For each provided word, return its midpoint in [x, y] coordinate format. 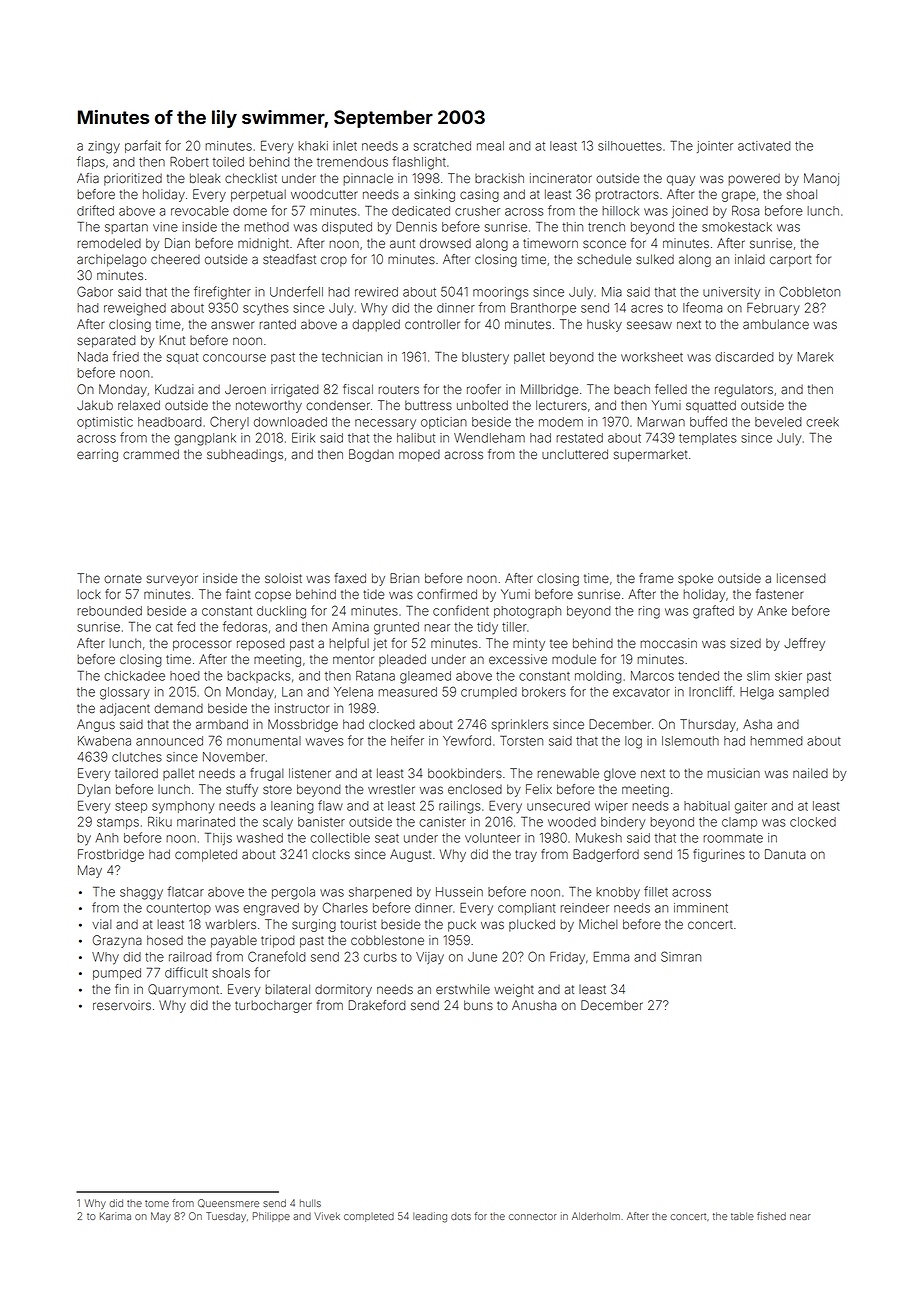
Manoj [821, 179]
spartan [126, 228]
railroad [190, 957]
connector [533, 1216]
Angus [96, 725]
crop [334, 261]
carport [791, 261]
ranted [278, 324]
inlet [345, 146]
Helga [757, 693]
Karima [115, 1216]
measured [407, 692]
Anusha [534, 1005]
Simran [681, 956]
